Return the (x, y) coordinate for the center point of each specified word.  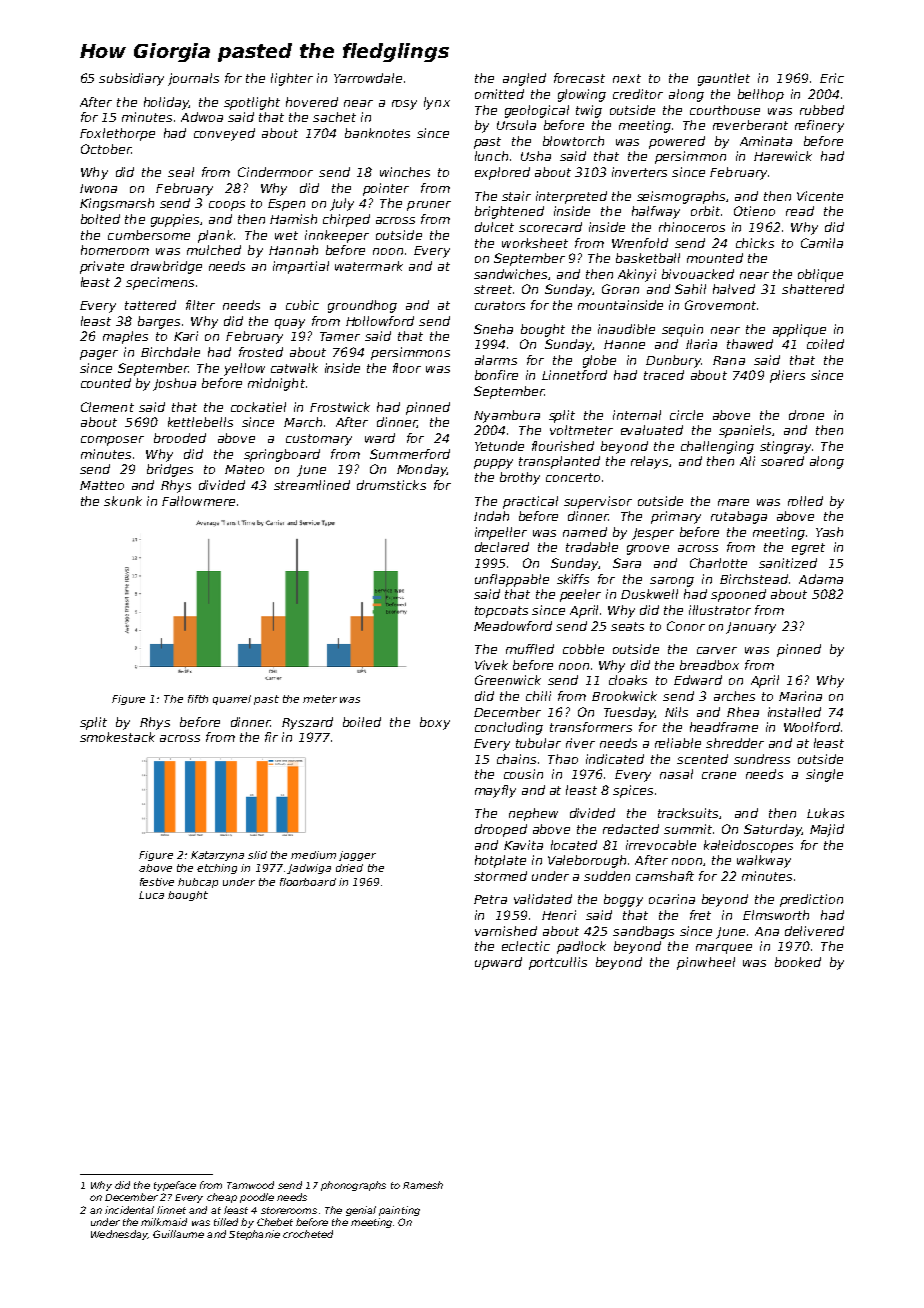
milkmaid (164, 1222)
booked (798, 962)
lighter (292, 79)
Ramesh (423, 1185)
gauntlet (724, 79)
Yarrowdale (368, 78)
